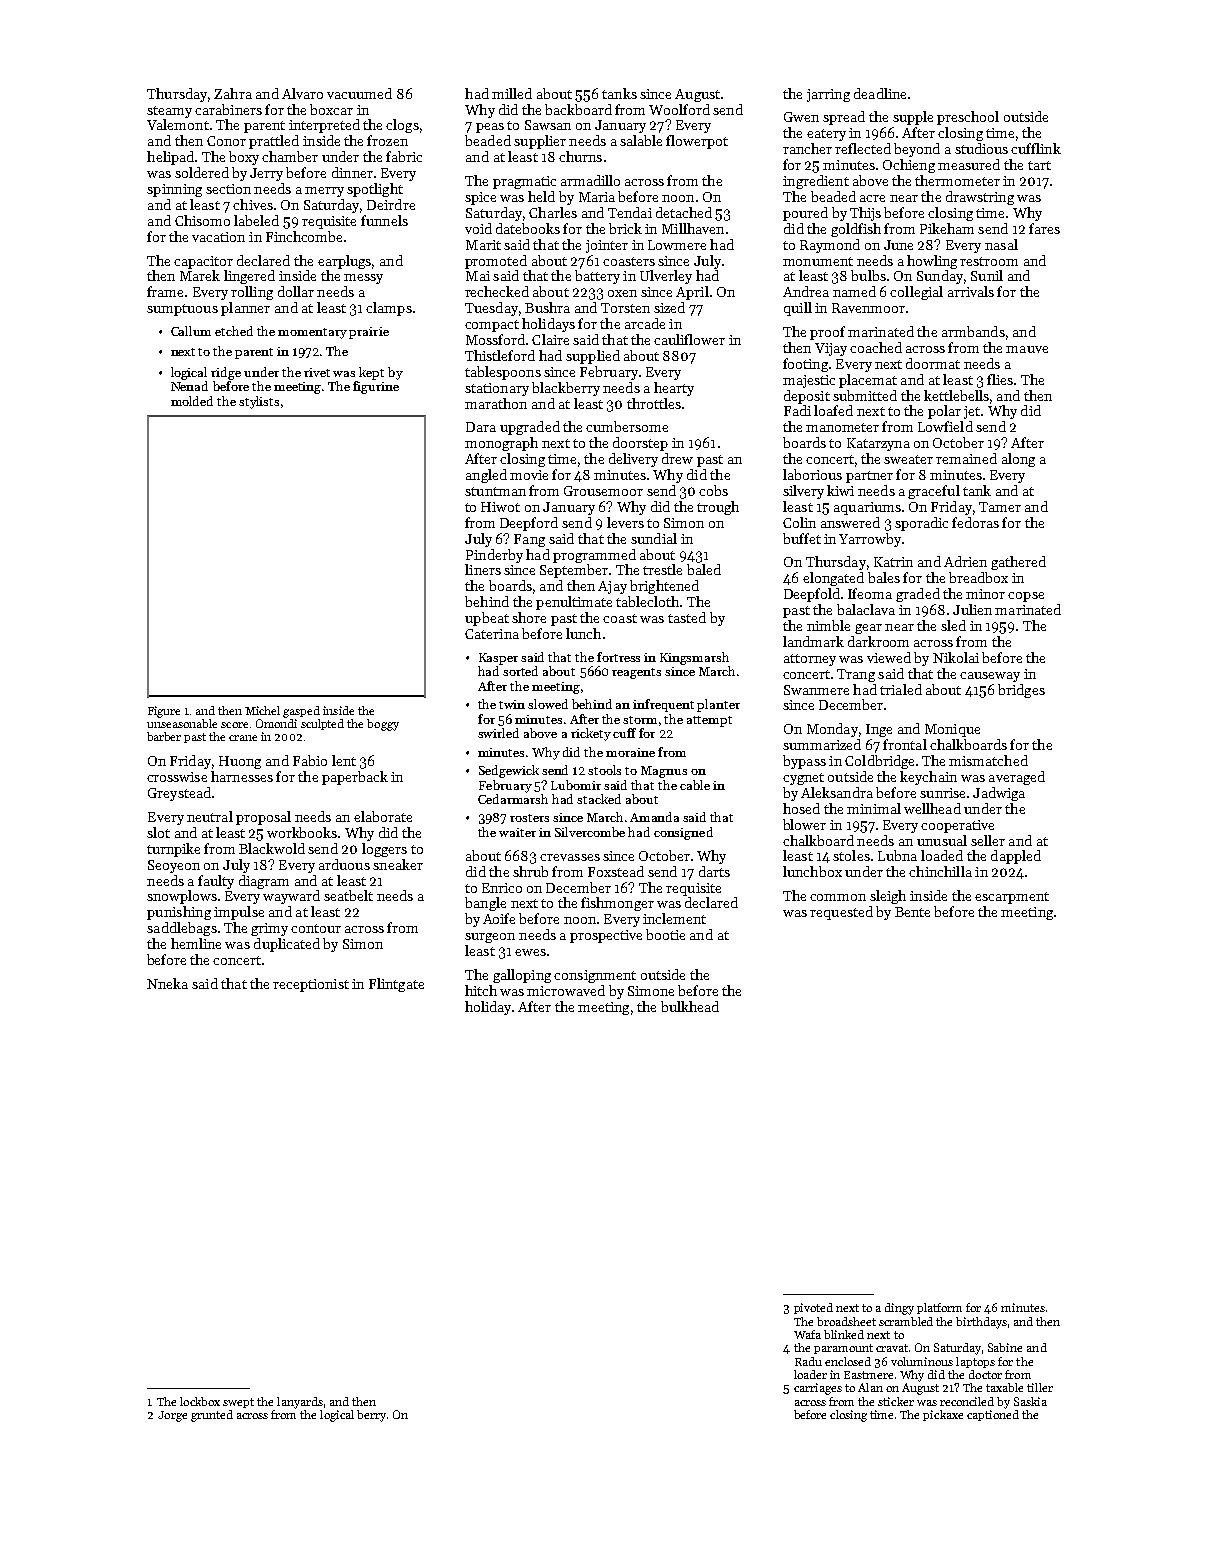 The height and width of the screenshot is (1564, 1209). What do you see at coordinates (486, 476) in the screenshot?
I see `angled` at bounding box center [486, 476].
